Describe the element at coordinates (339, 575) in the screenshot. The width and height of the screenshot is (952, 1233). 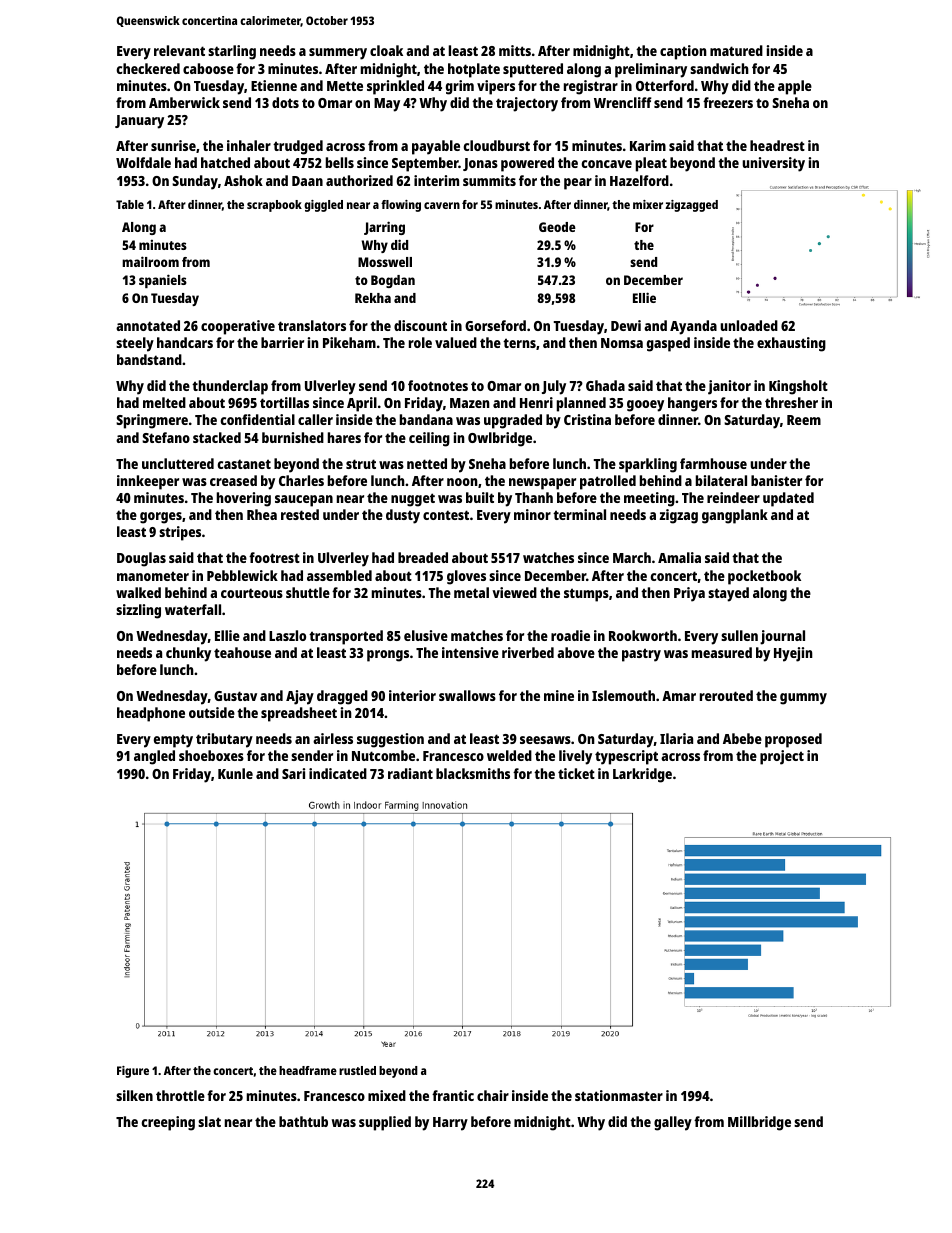
I see `assembled` at that location.
